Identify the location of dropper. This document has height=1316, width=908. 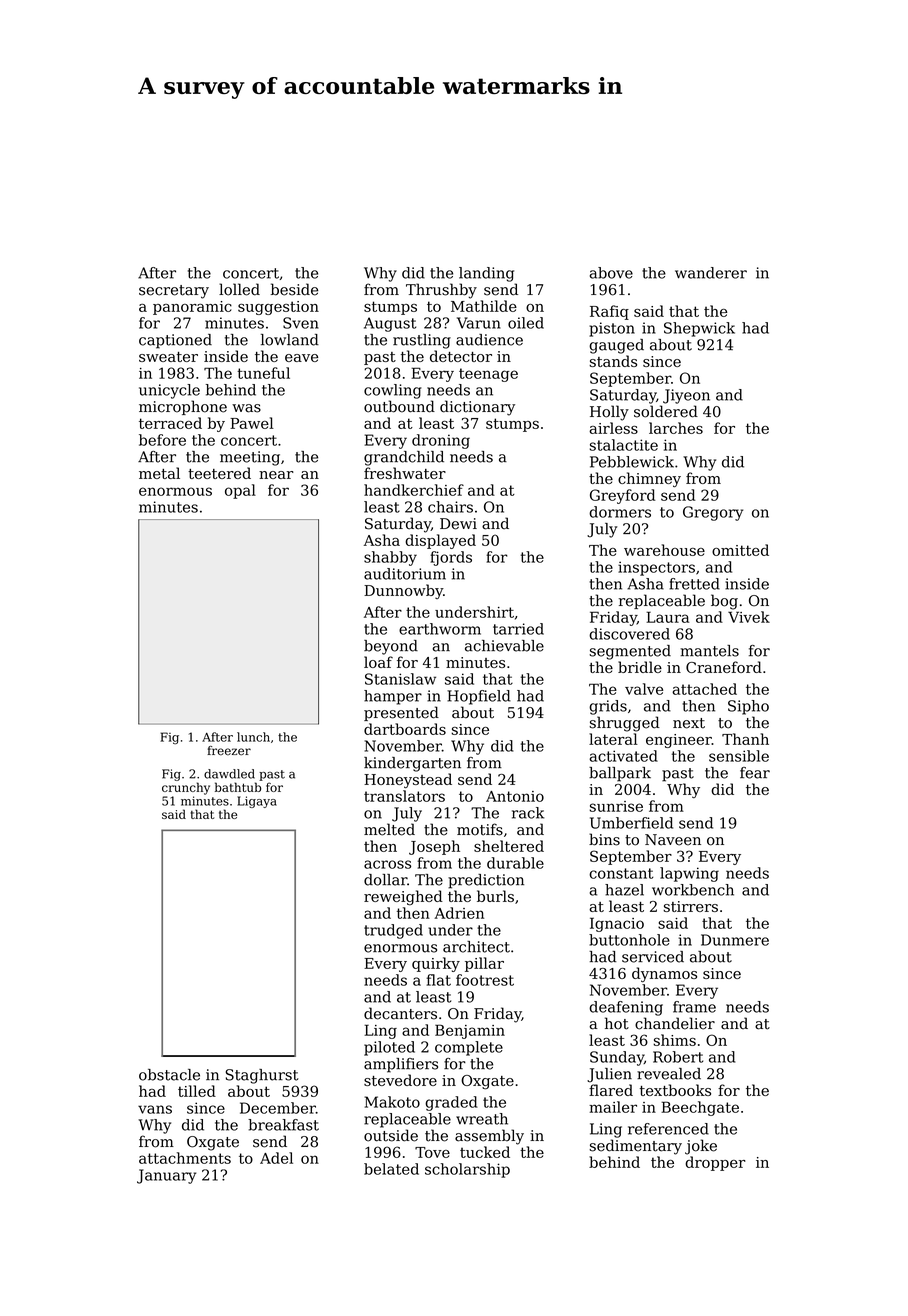
(715, 1163).
